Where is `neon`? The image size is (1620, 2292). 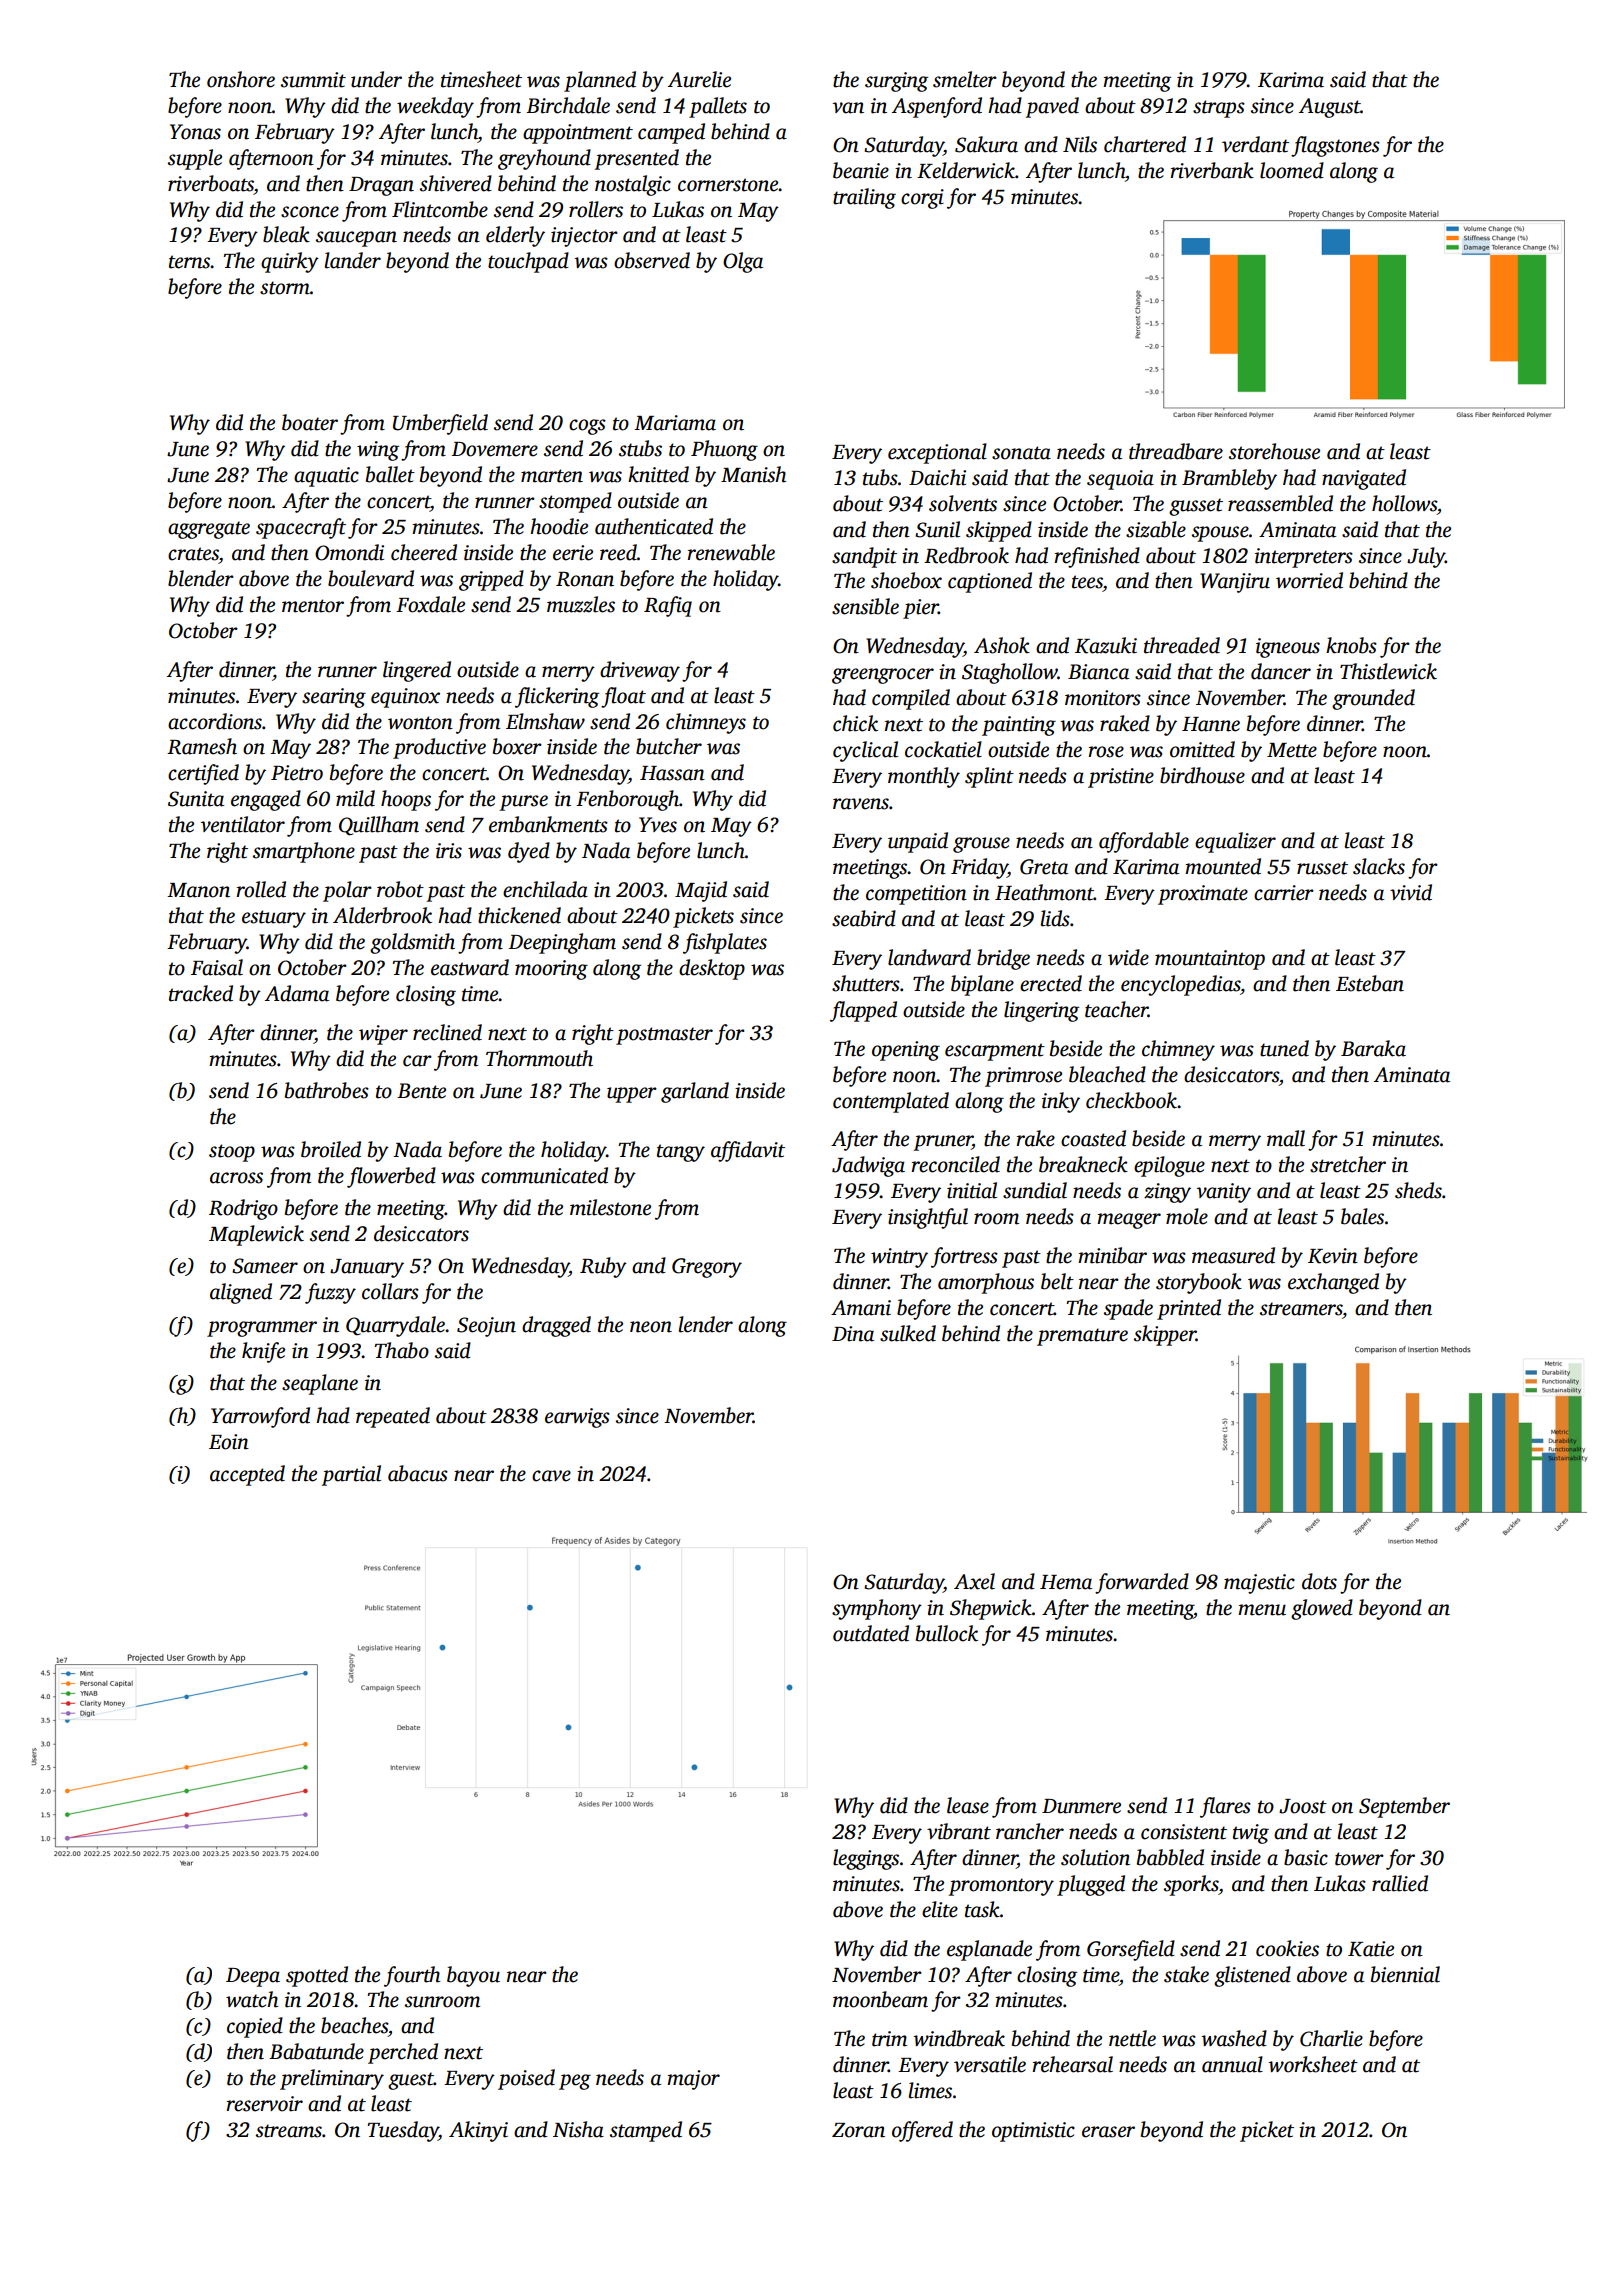 neon is located at coordinates (651, 1327).
